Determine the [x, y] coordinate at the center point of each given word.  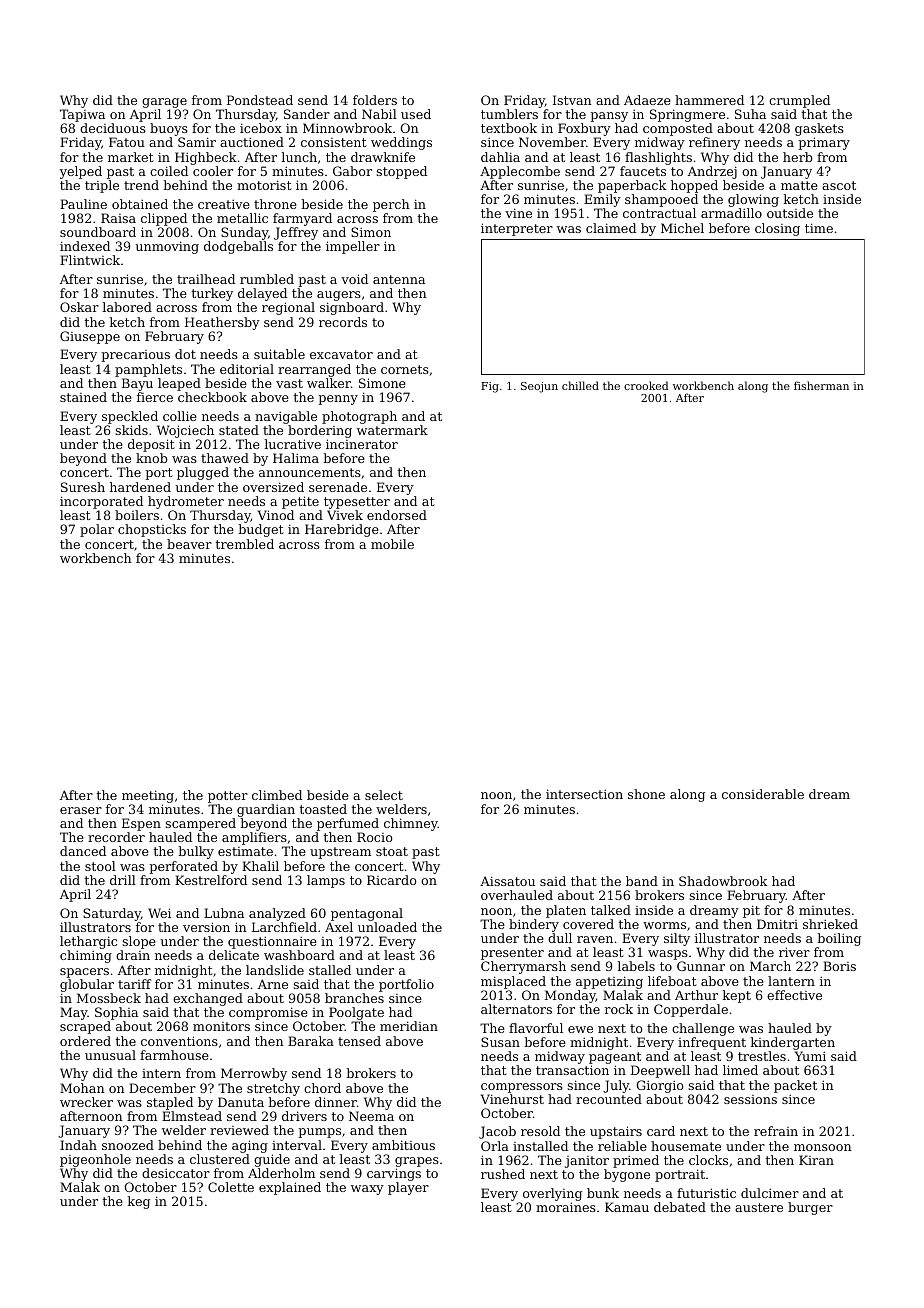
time [819, 228]
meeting [148, 796]
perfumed [348, 824]
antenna [399, 279]
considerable [763, 794]
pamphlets [148, 370]
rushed [503, 1174]
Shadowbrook [723, 881]
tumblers [509, 114]
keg [139, 1202]
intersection [584, 794]
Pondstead [260, 100]
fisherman [821, 385]
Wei [159, 913]
